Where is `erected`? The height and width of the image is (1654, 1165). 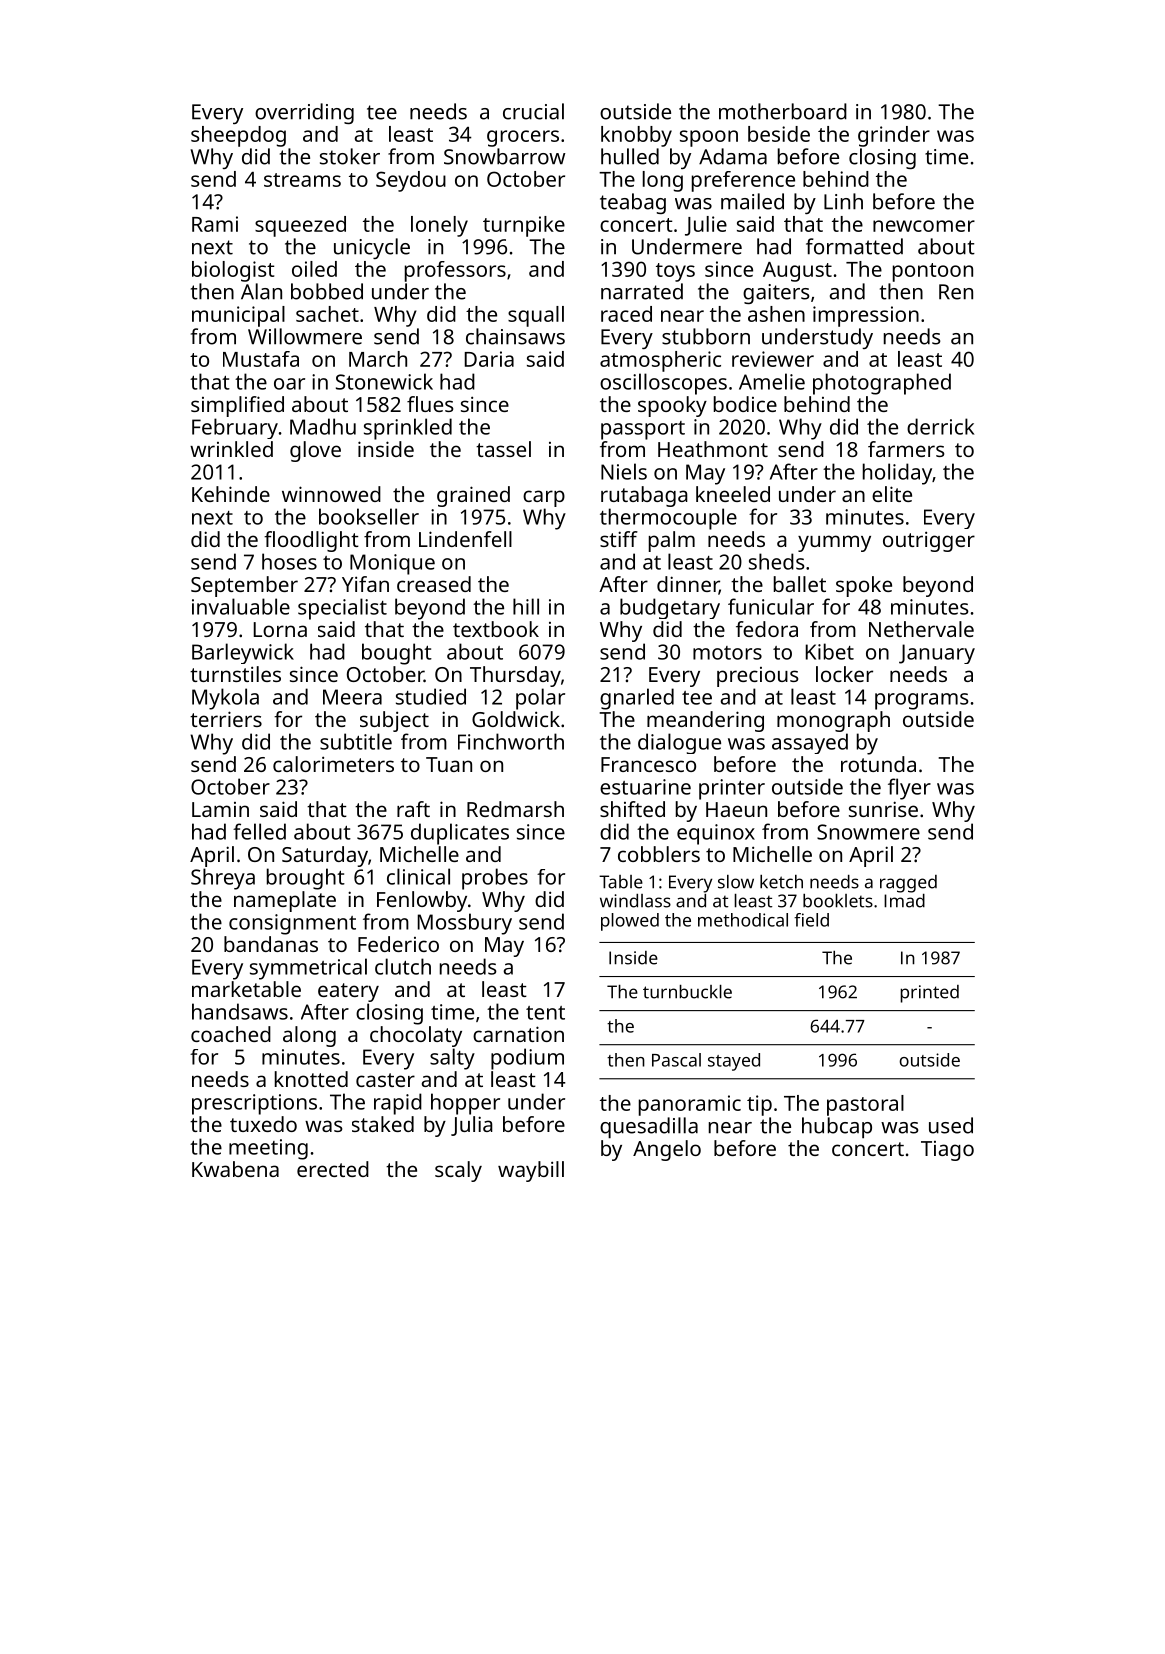 erected is located at coordinates (333, 1169).
